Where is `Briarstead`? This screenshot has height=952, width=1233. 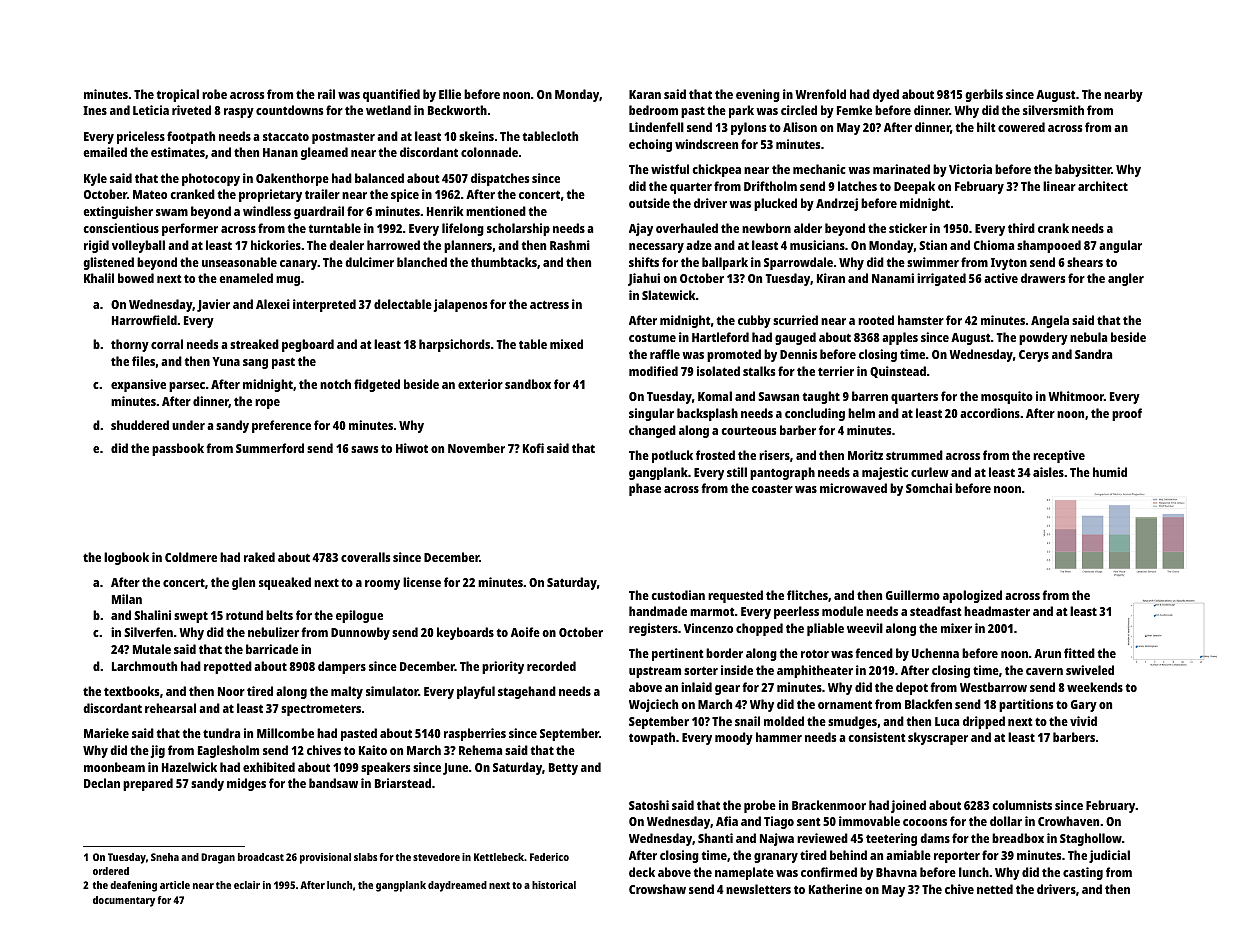
Briarstead is located at coordinates (403, 783).
